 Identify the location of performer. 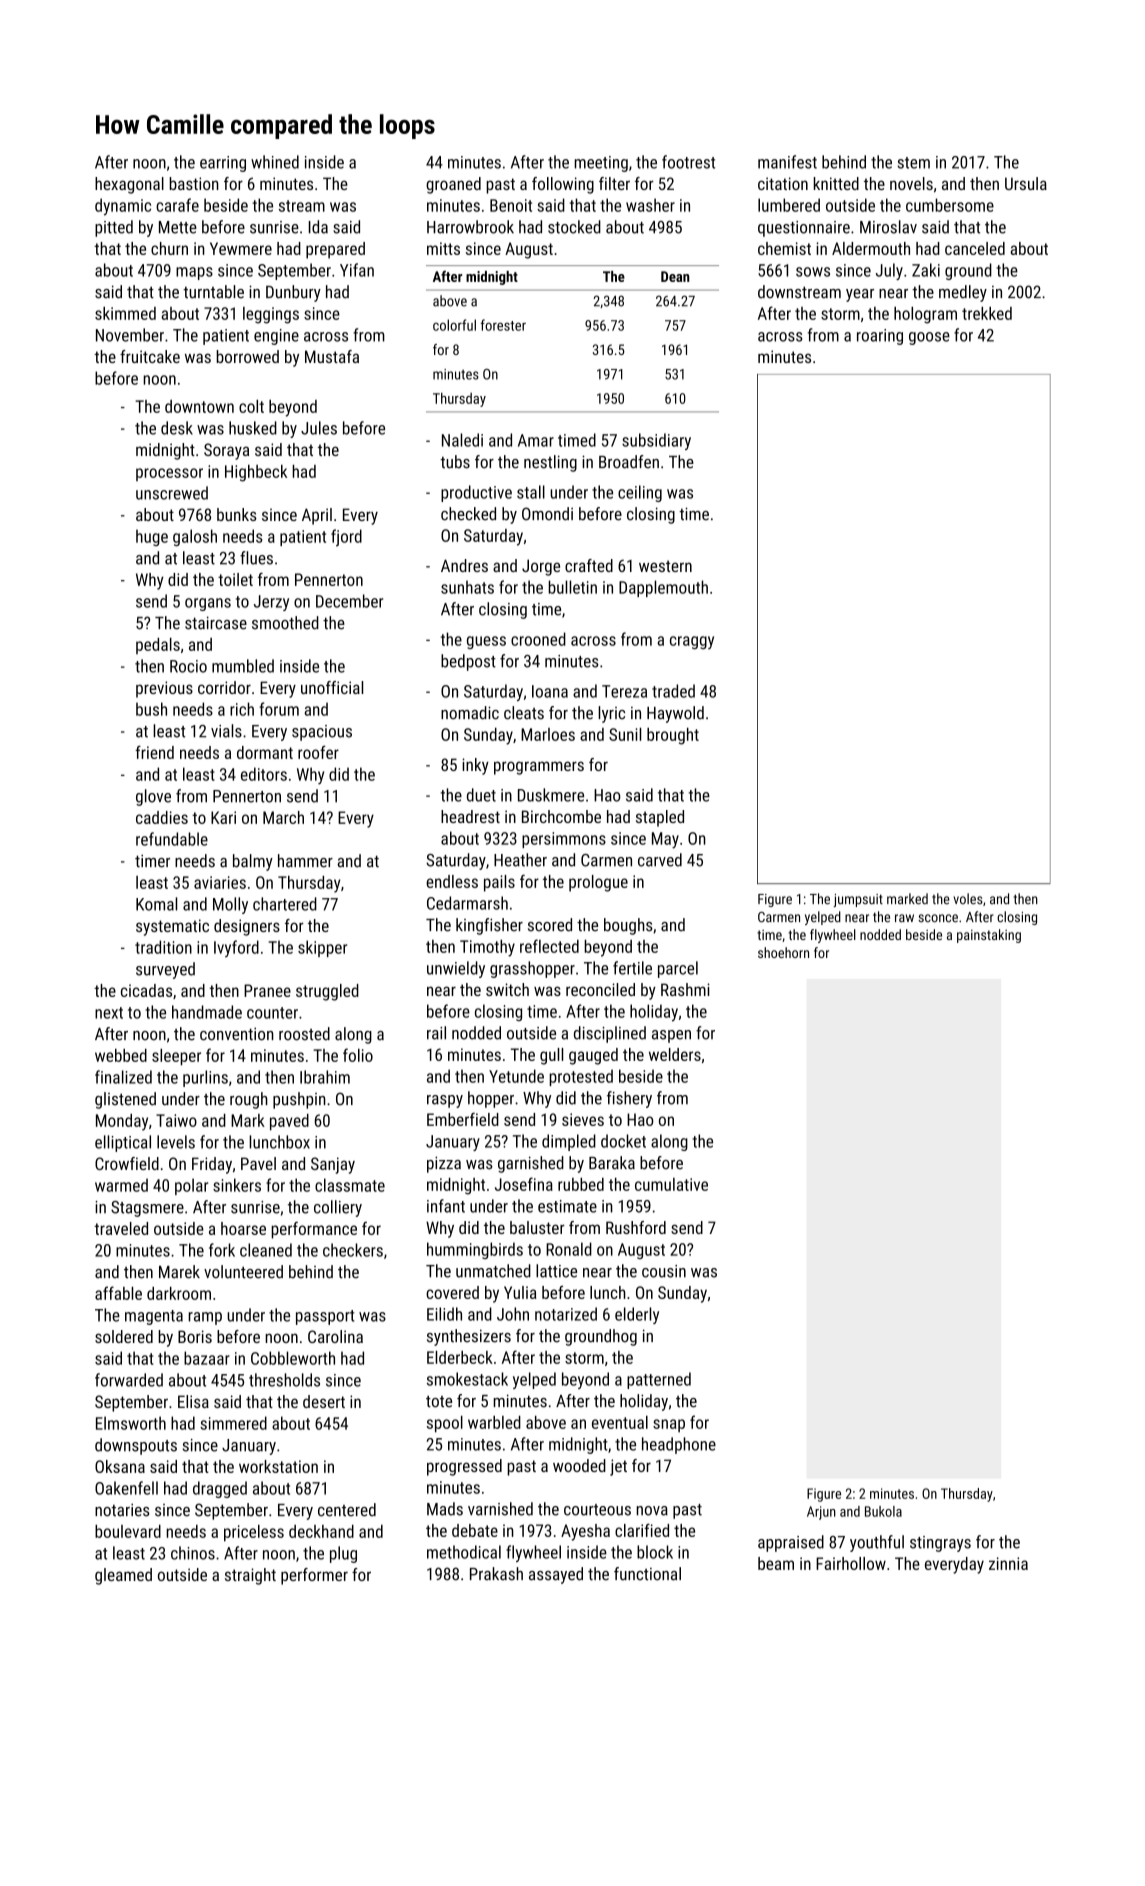
(314, 1576).
